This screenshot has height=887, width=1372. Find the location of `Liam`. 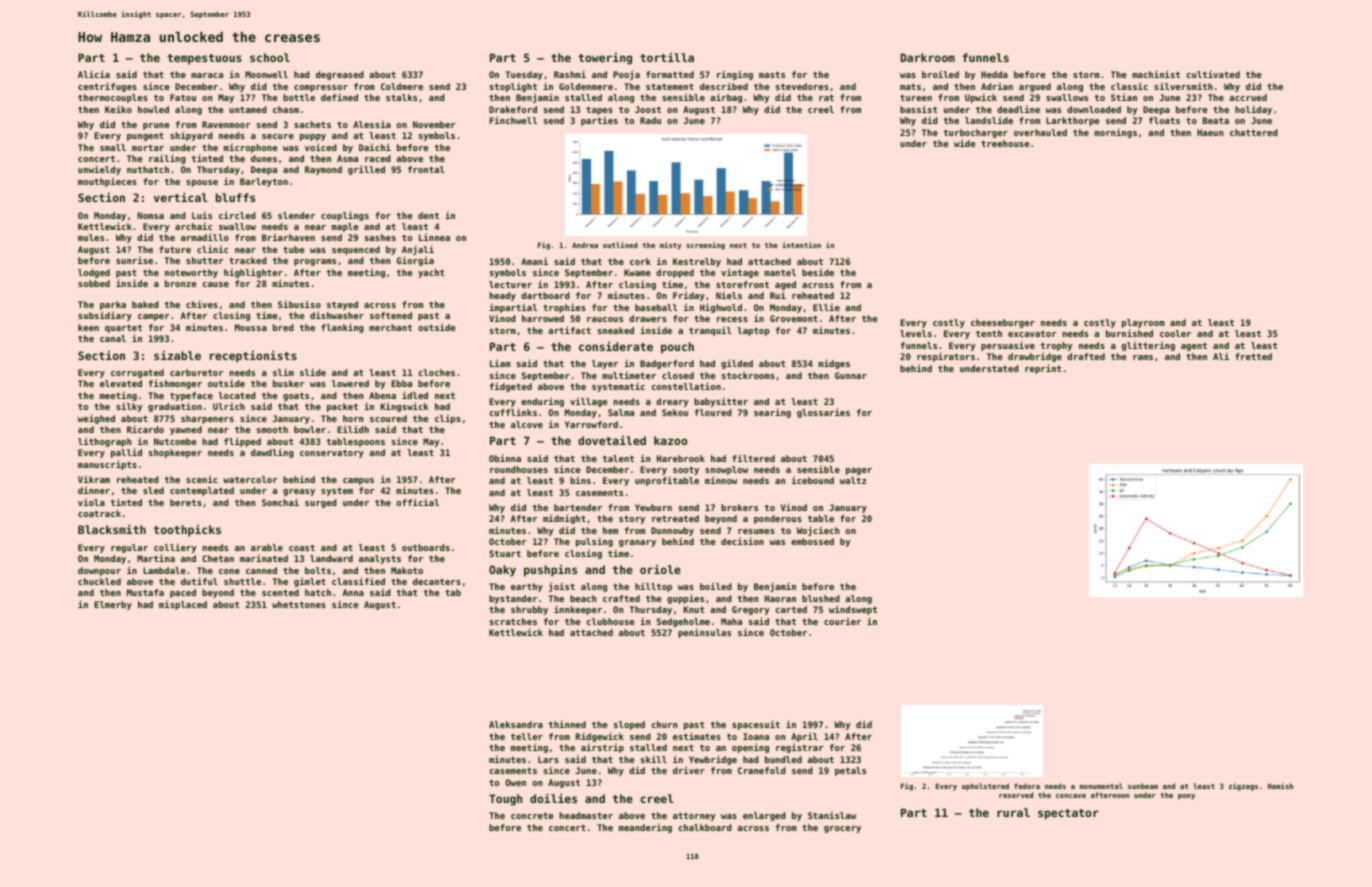

Liam is located at coordinates (500, 363).
